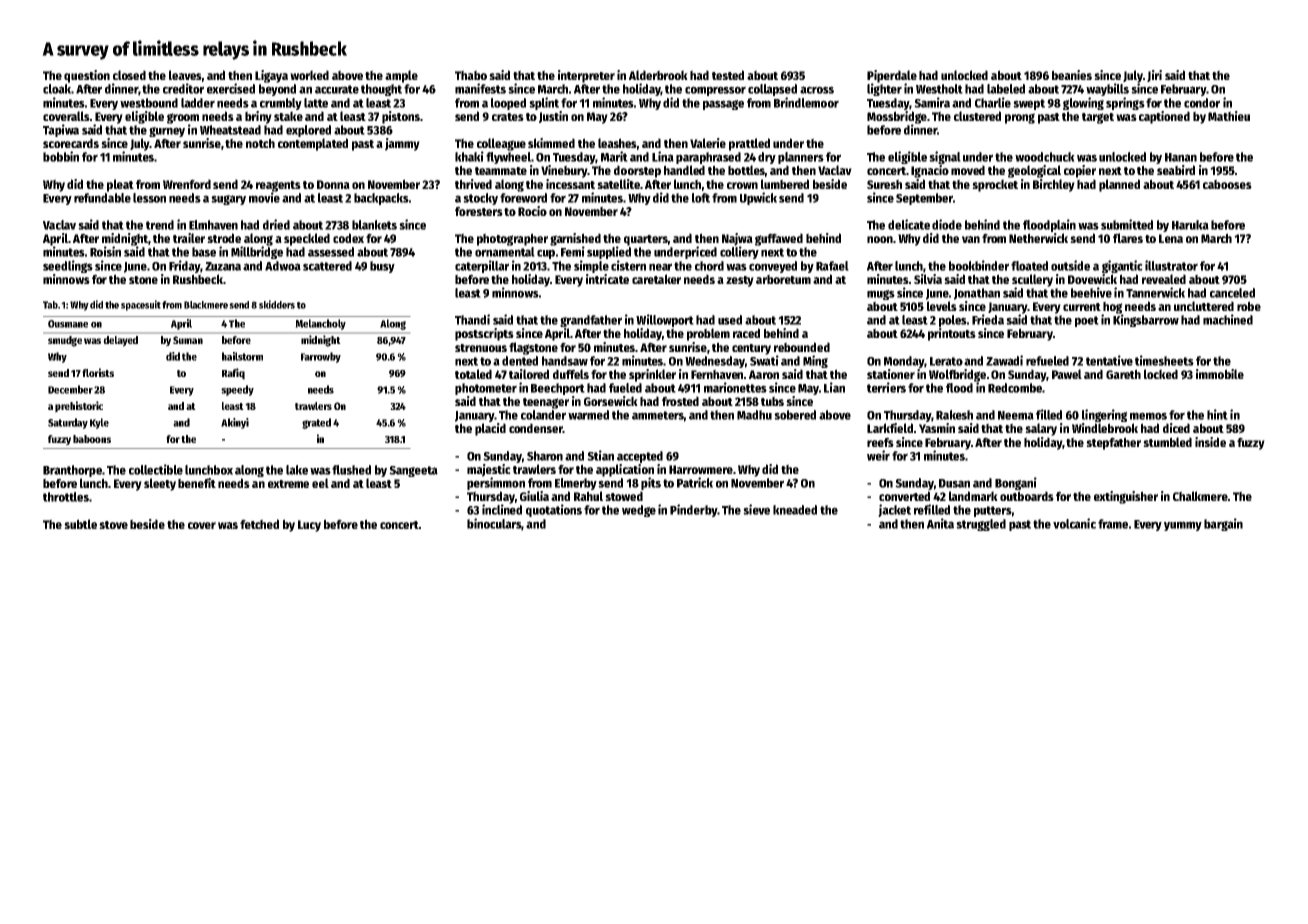  What do you see at coordinates (1204, 306) in the page?
I see `uncluttered` at bounding box center [1204, 306].
